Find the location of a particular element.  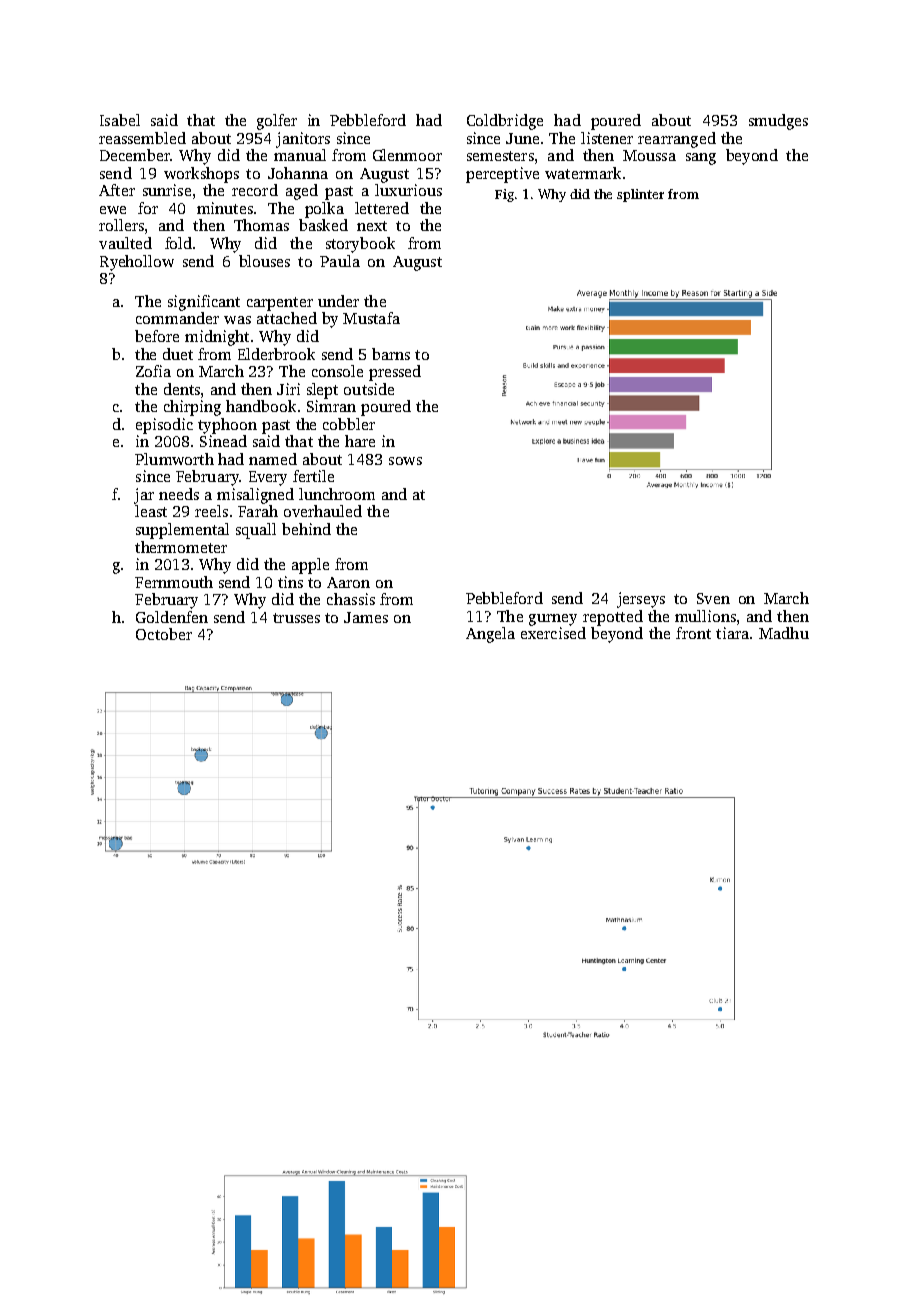

smudges is located at coordinates (778, 122).
